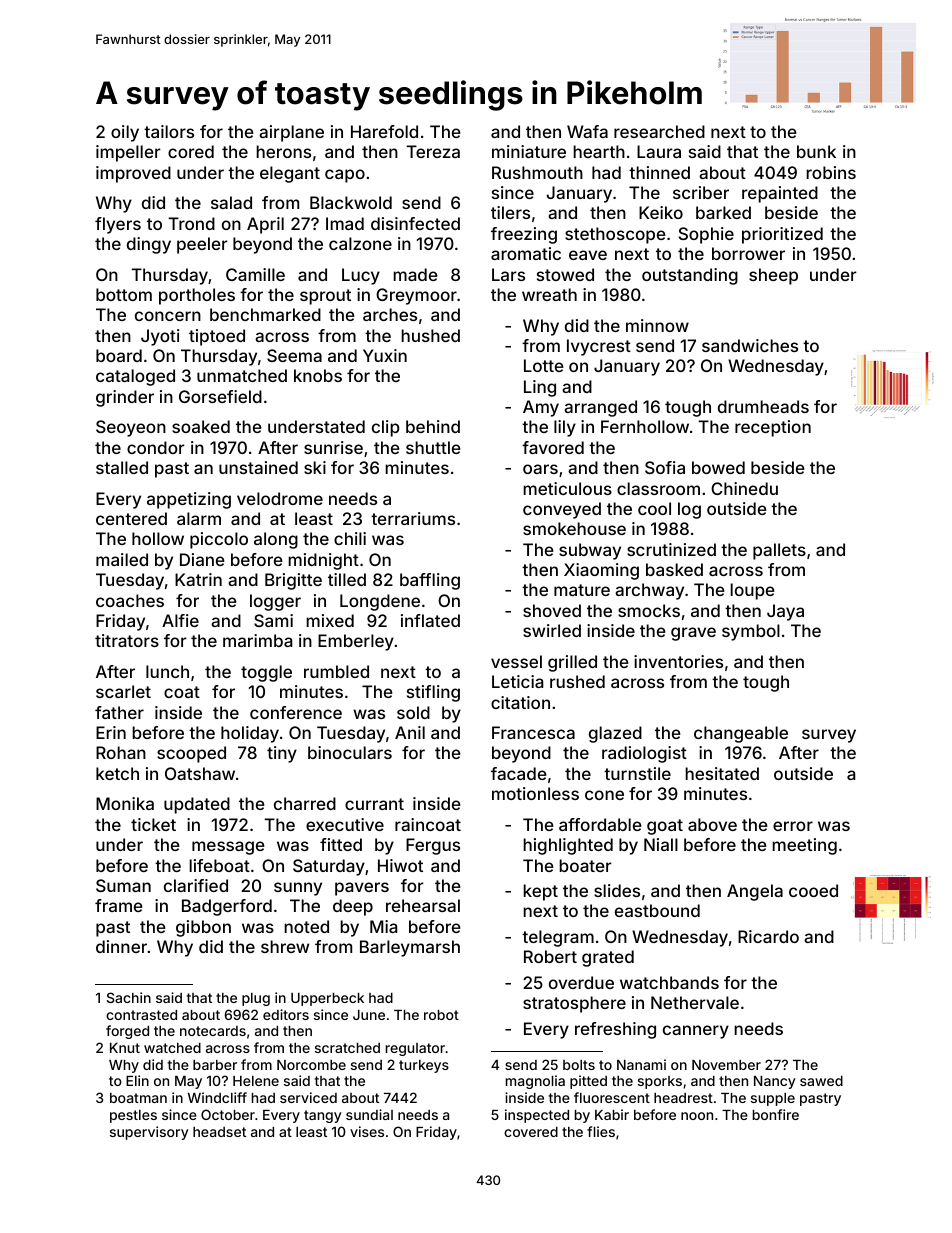  What do you see at coordinates (413, 518) in the screenshot?
I see `terrariums` at bounding box center [413, 518].
